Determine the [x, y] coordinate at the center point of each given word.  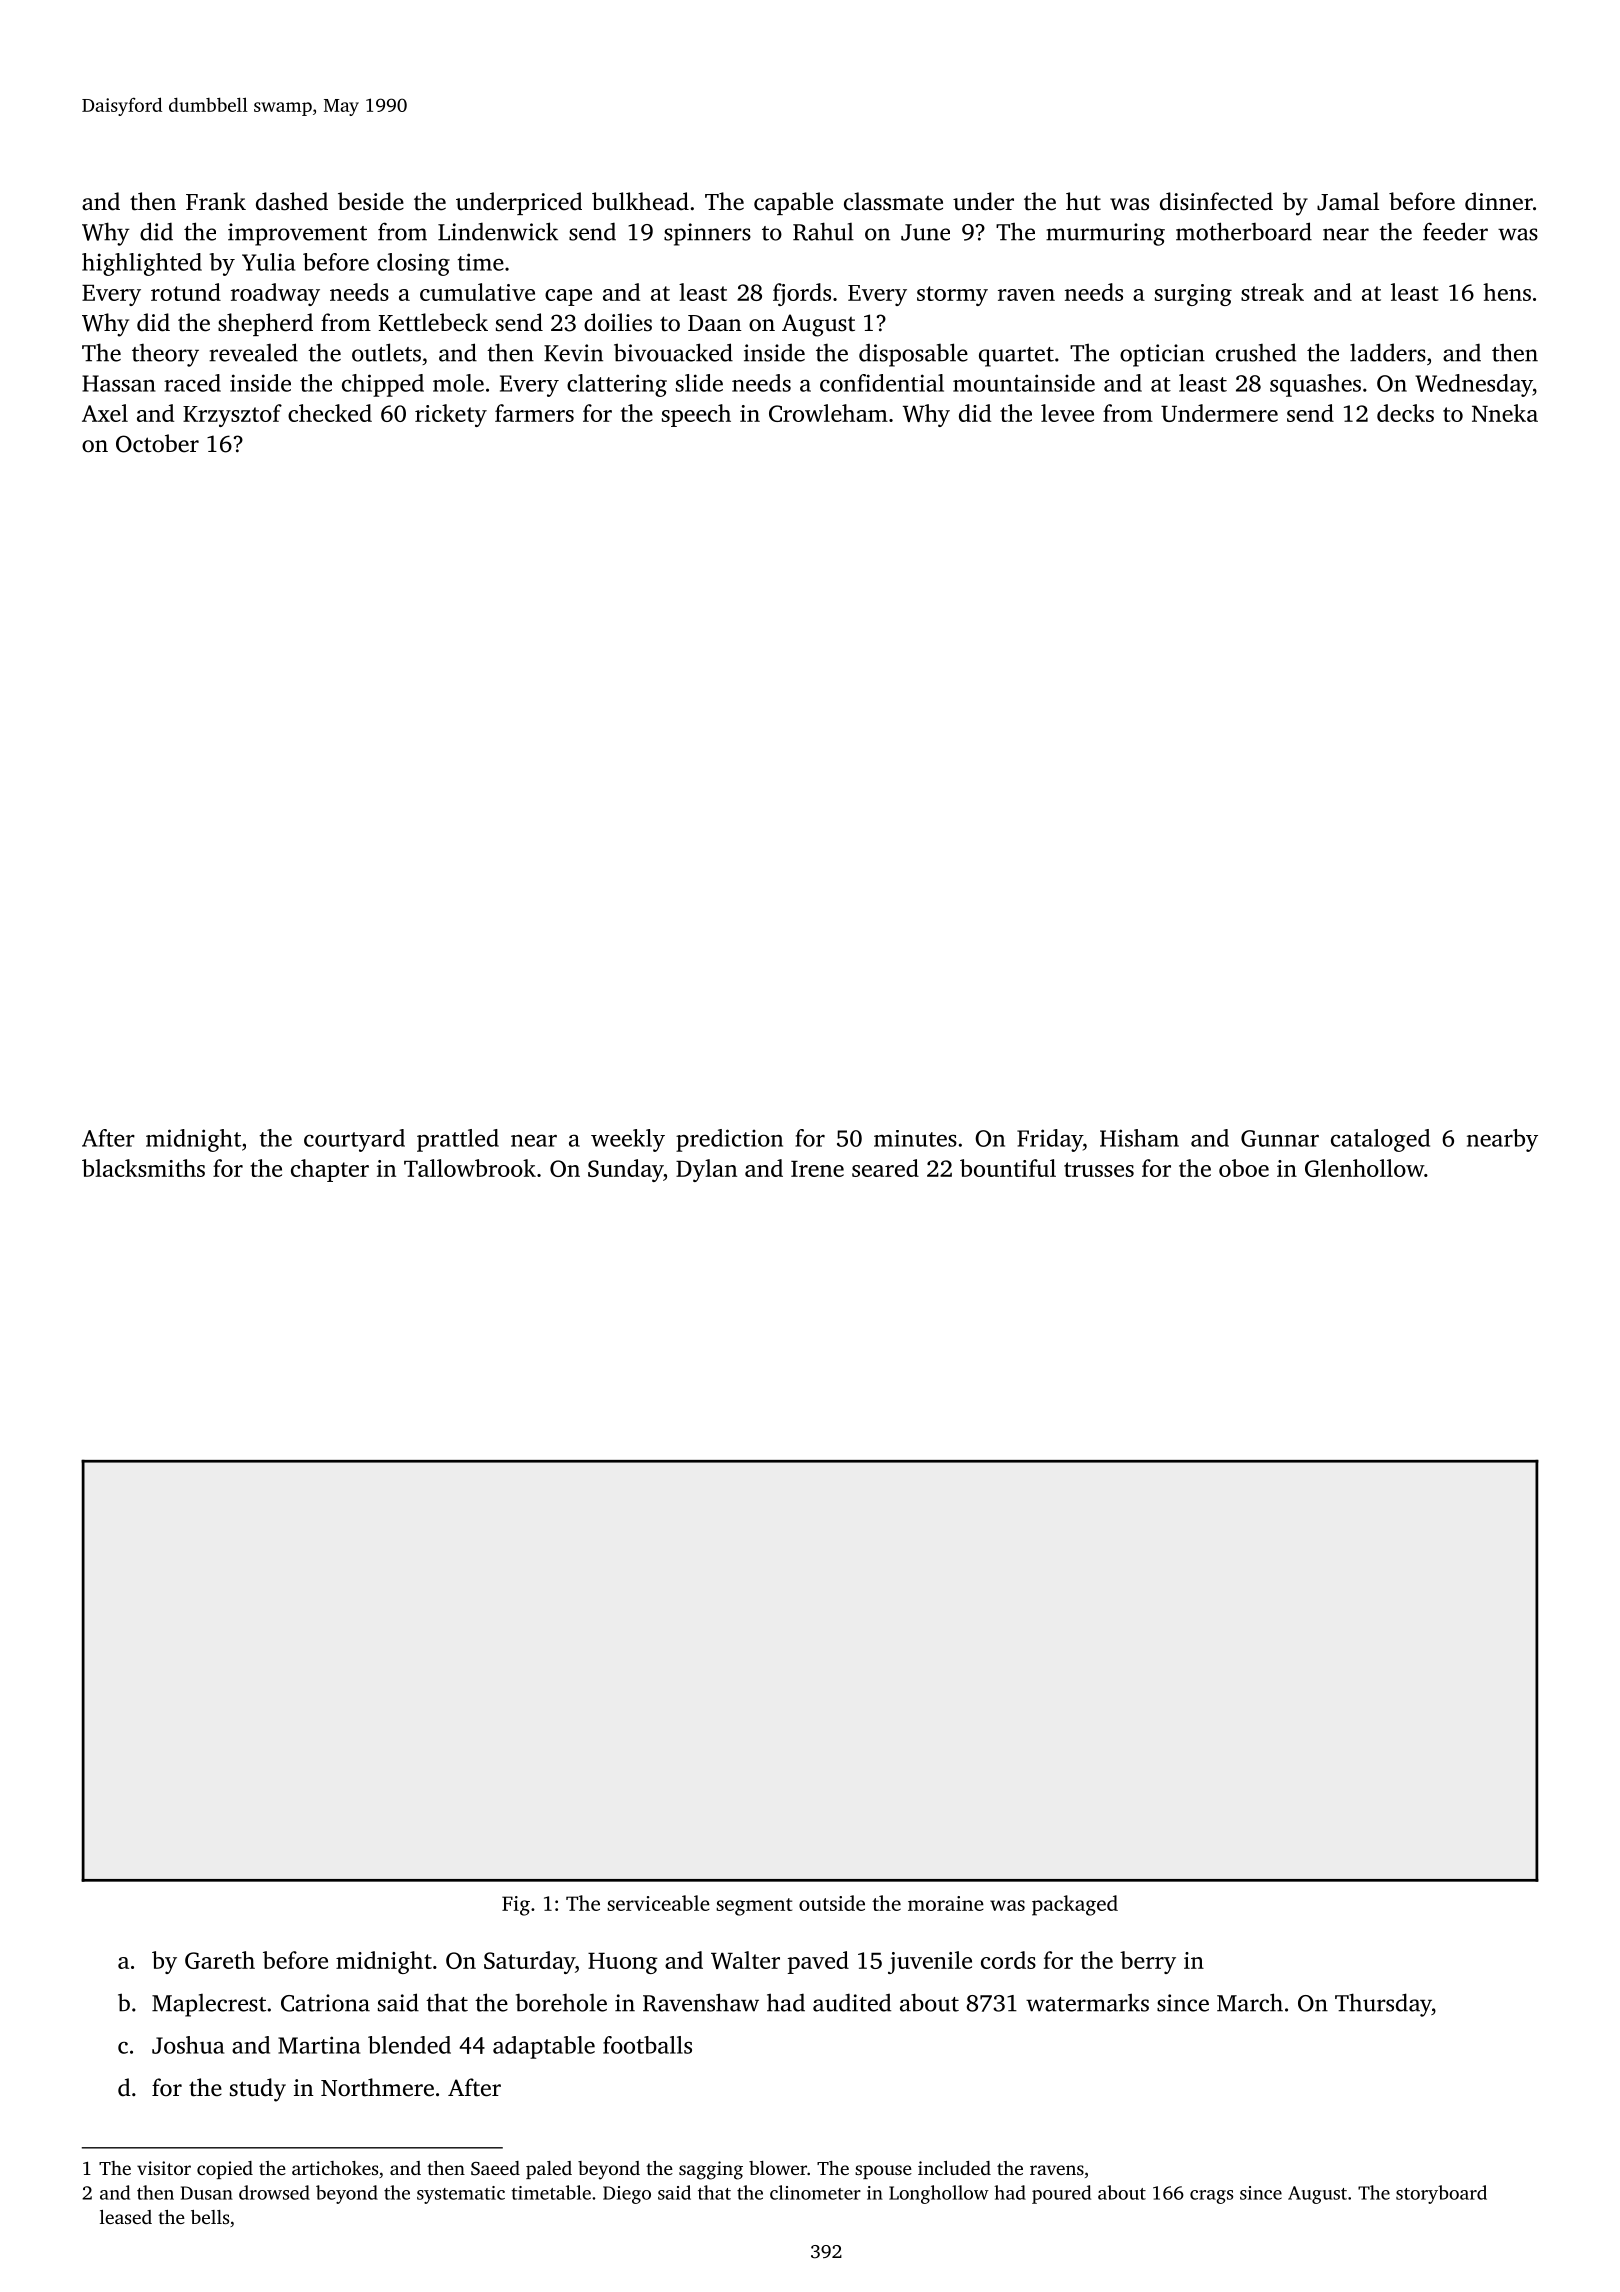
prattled [458, 1140]
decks [1405, 413]
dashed [292, 201]
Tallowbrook [470, 1168]
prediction [729, 1140]
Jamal [1348, 201]
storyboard [1441, 2194]
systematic [461, 2195]
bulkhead [640, 201]
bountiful [1008, 1168]
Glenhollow [1364, 1168]
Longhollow [939, 2194]
